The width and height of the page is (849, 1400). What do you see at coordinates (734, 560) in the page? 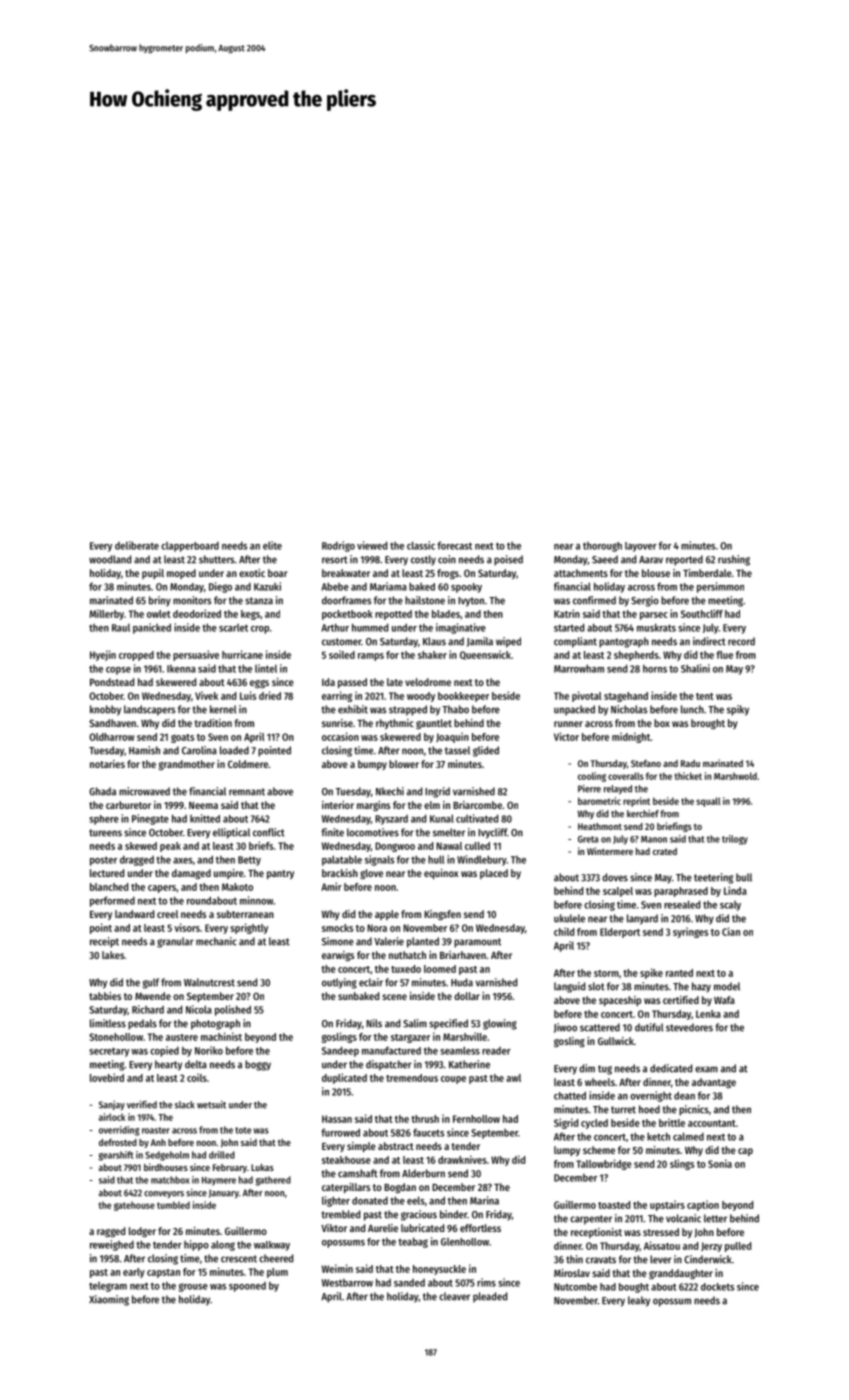
I see `rushing` at bounding box center [734, 560].
